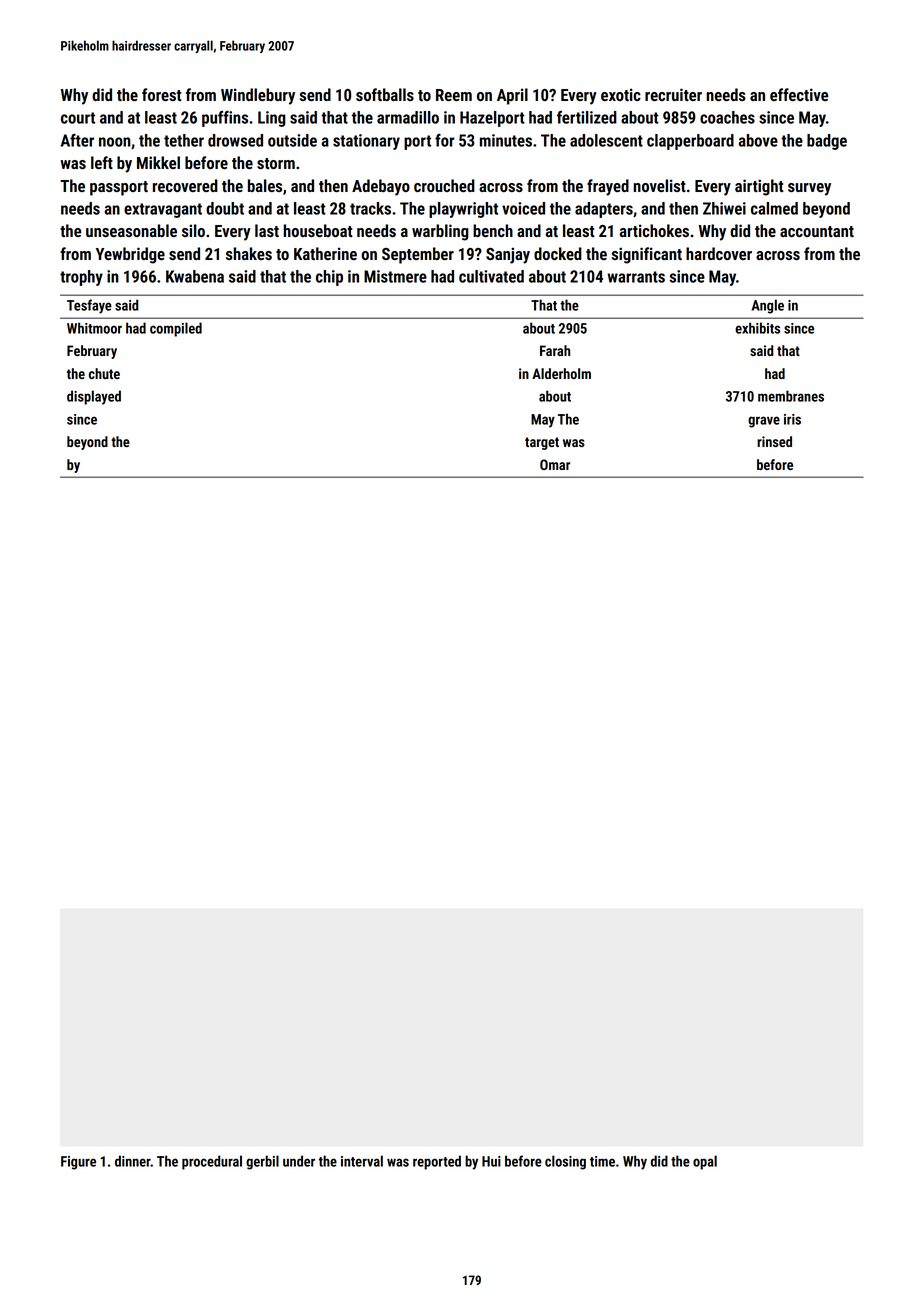  What do you see at coordinates (94, 397) in the image?
I see `displayed` at bounding box center [94, 397].
